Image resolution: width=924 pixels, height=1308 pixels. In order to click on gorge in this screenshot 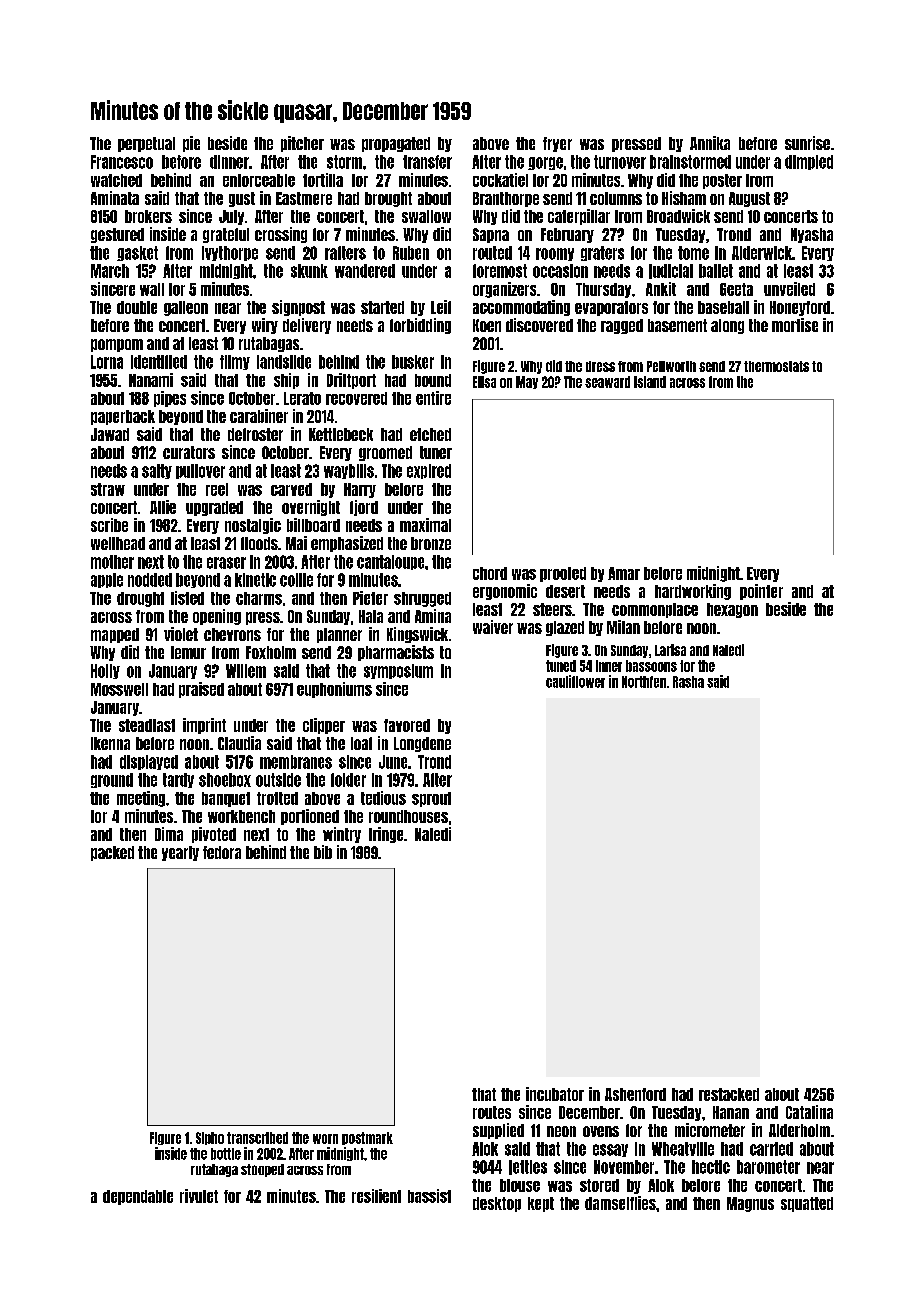, I will do `click(545, 163)`.
